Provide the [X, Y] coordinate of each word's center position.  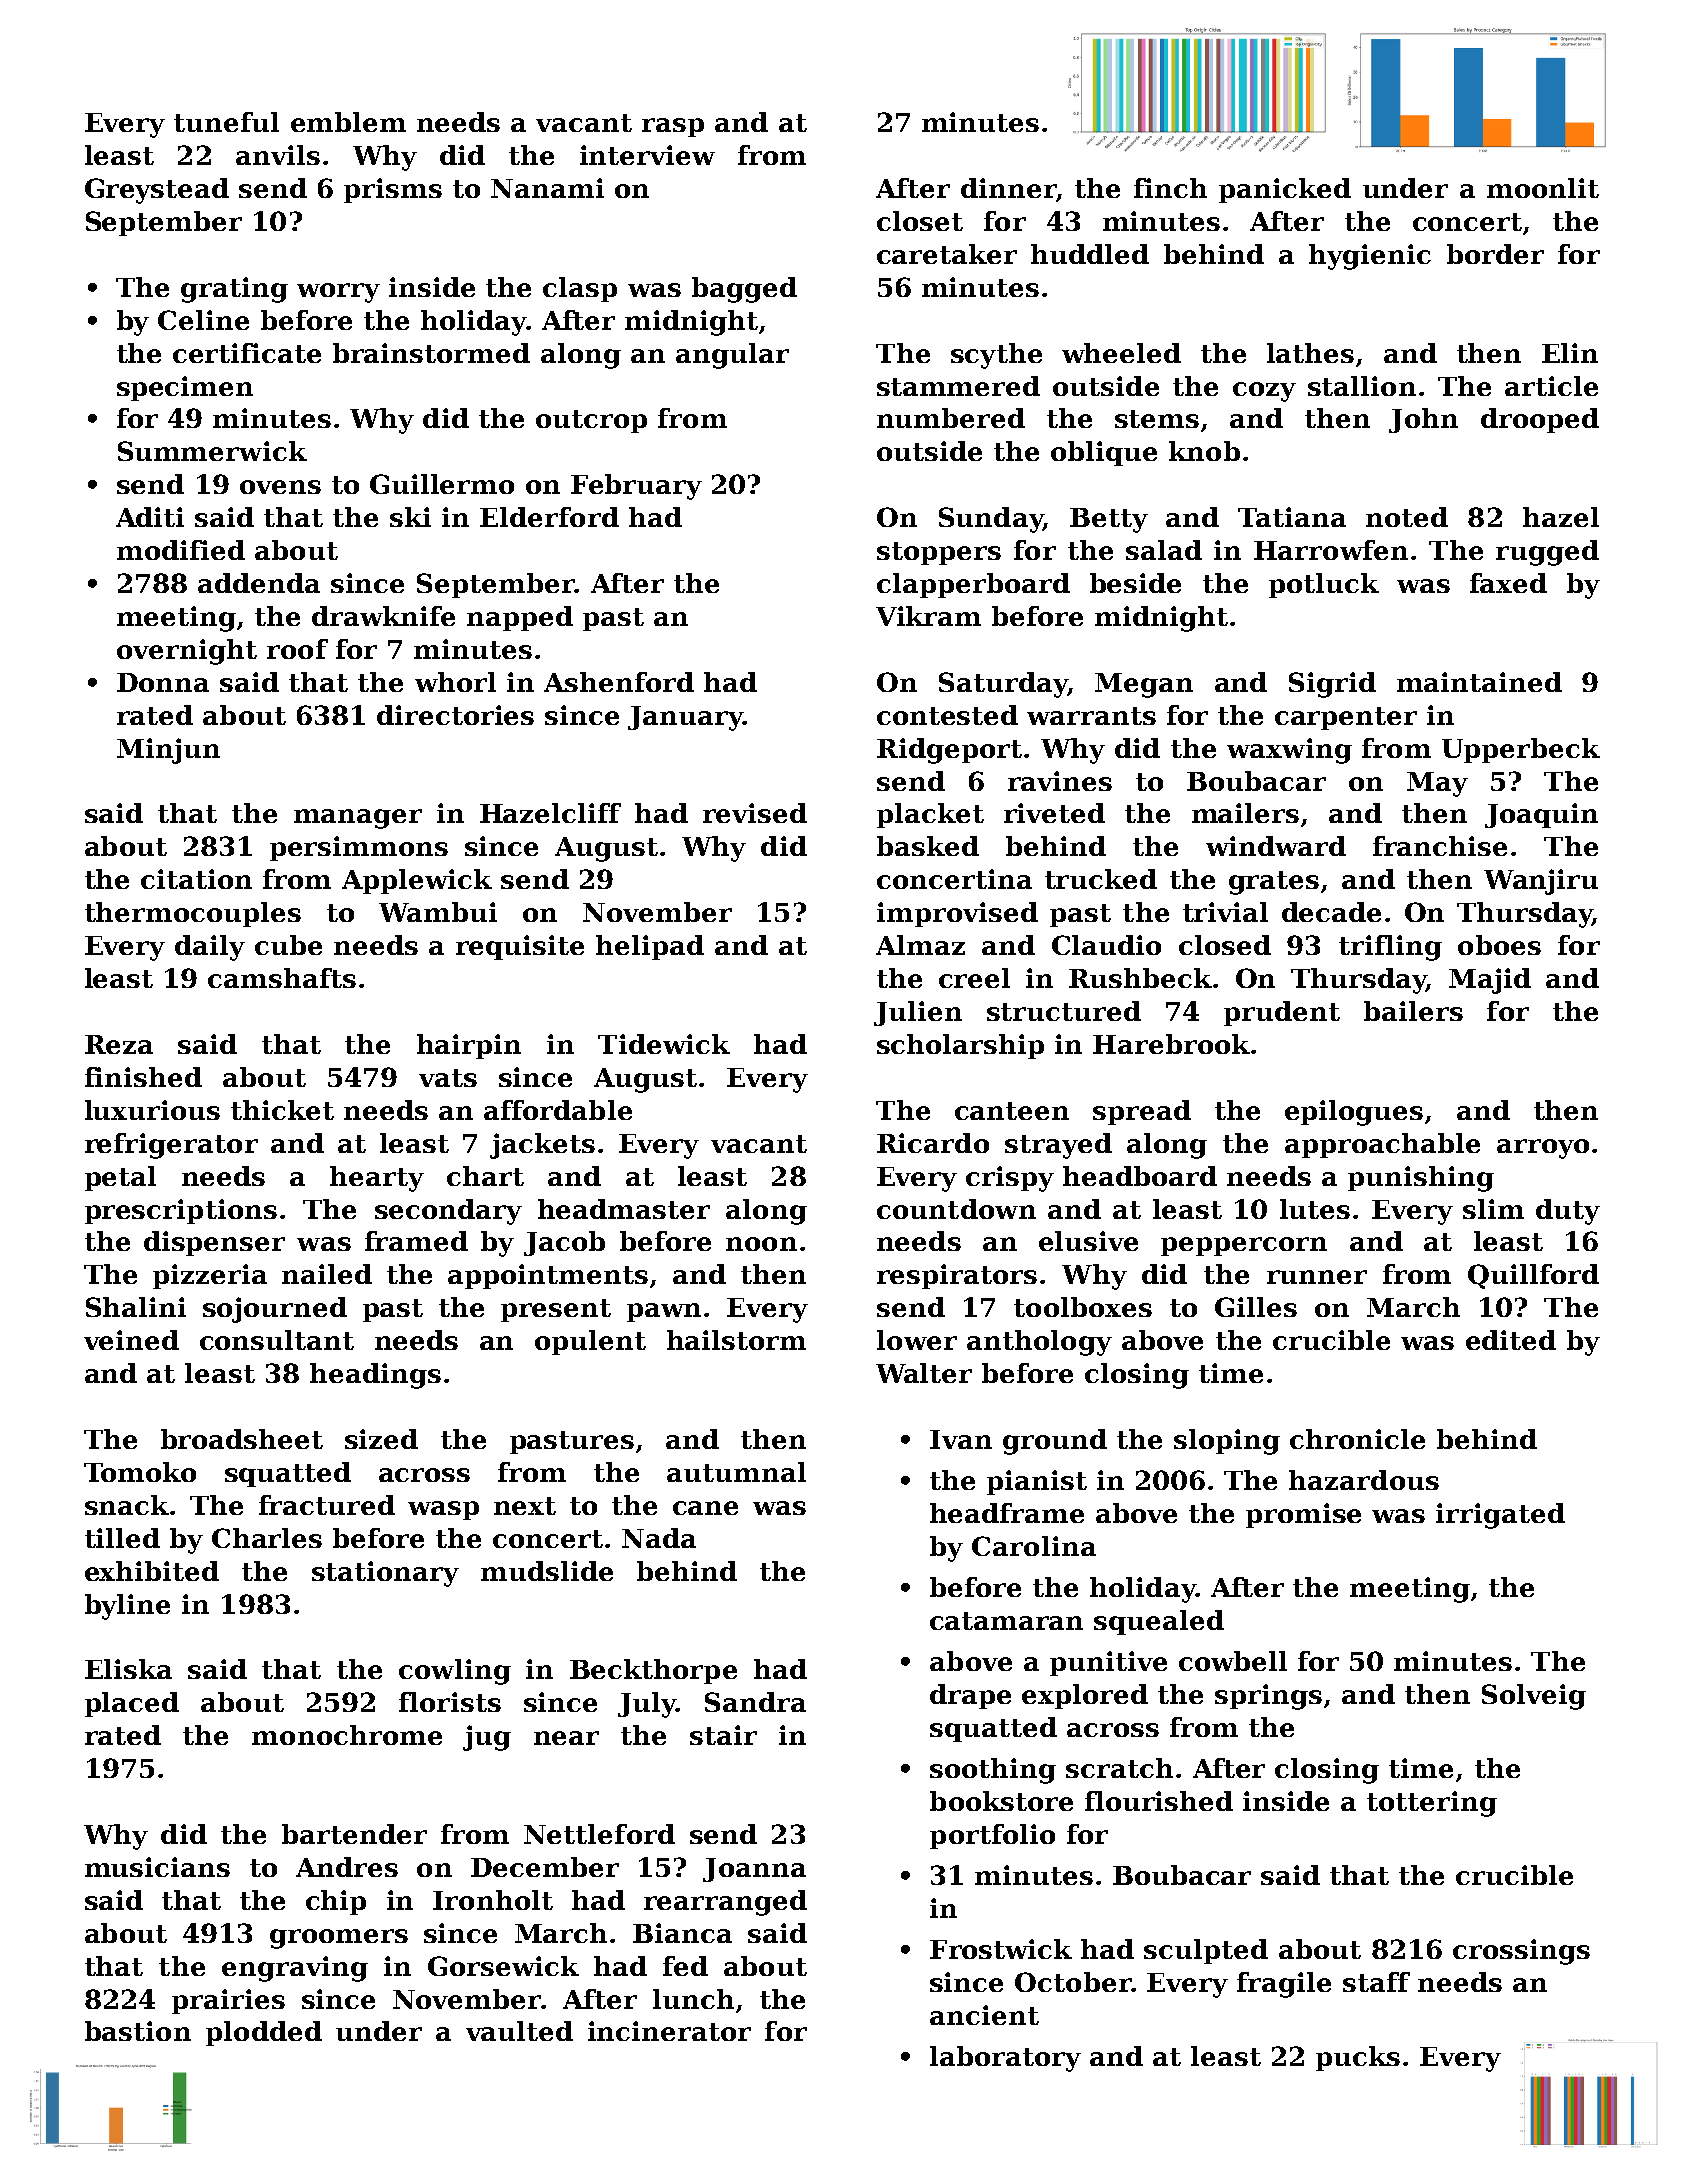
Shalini [136, 1307]
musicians [157, 1867]
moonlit [1543, 188]
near [566, 1738]
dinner [1008, 188]
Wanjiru [1541, 882]
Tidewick [664, 1044]
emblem [348, 122]
